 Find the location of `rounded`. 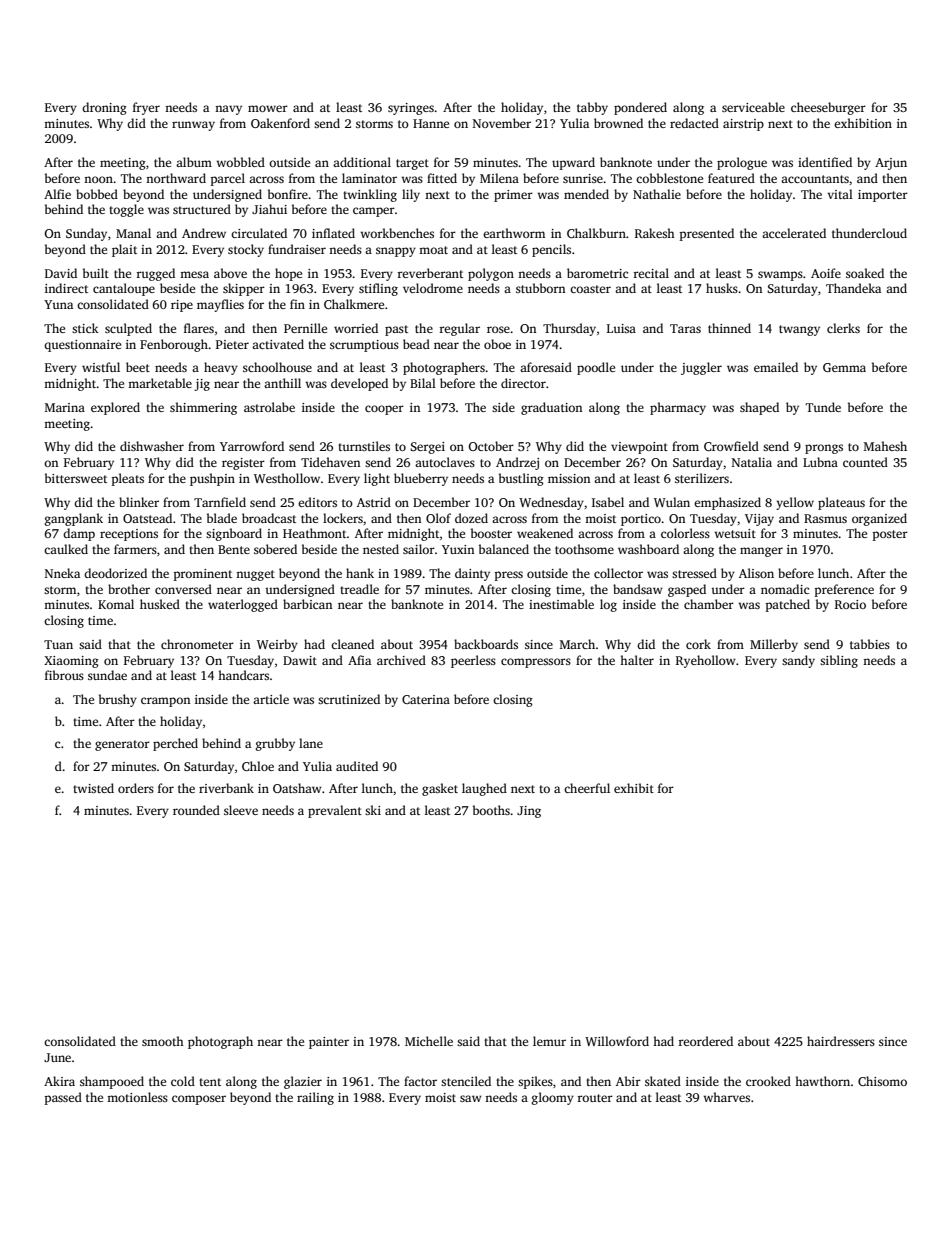

rounded is located at coordinates (196, 810).
